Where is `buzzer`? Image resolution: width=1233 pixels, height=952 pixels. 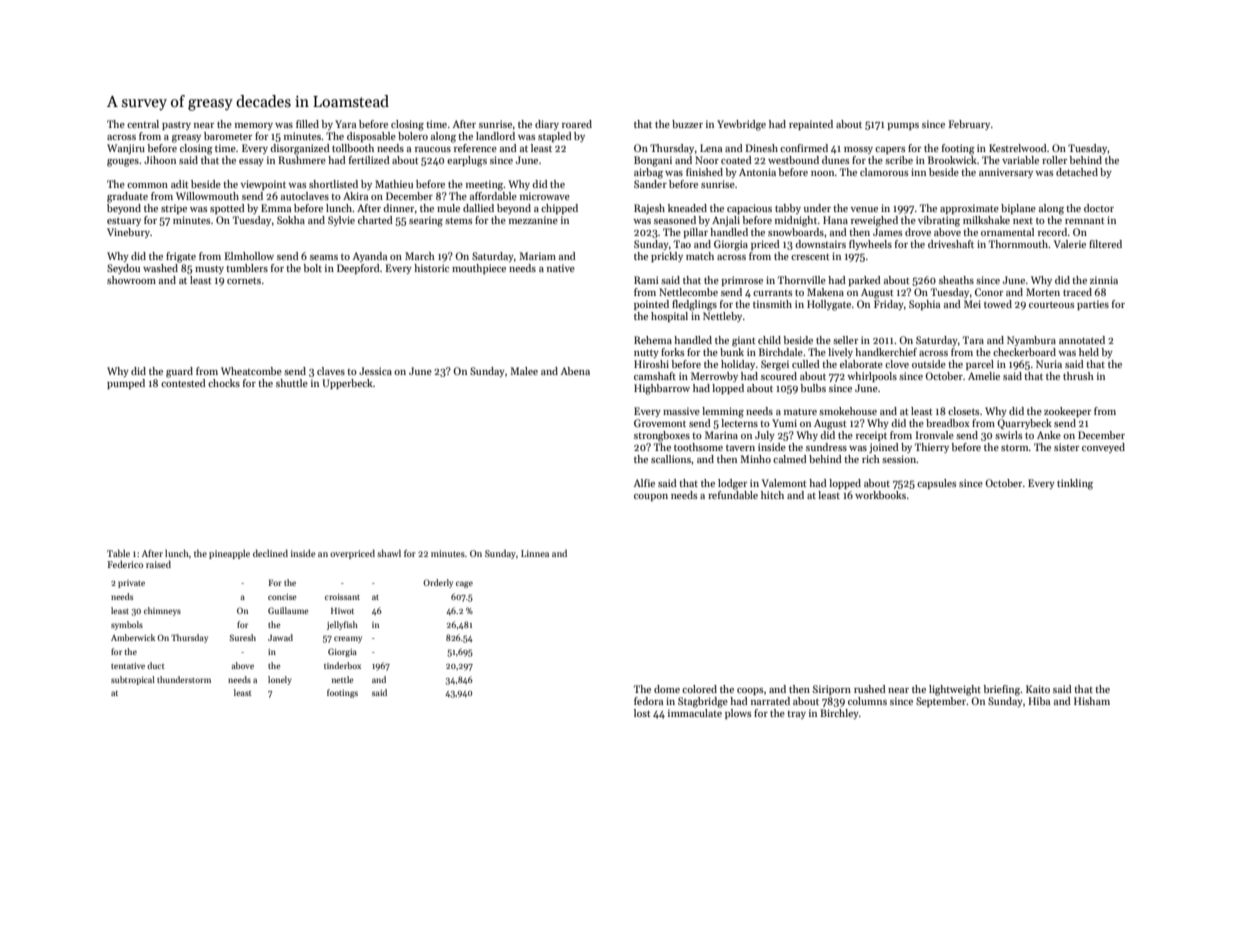
buzzer is located at coordinates (687, 124).
